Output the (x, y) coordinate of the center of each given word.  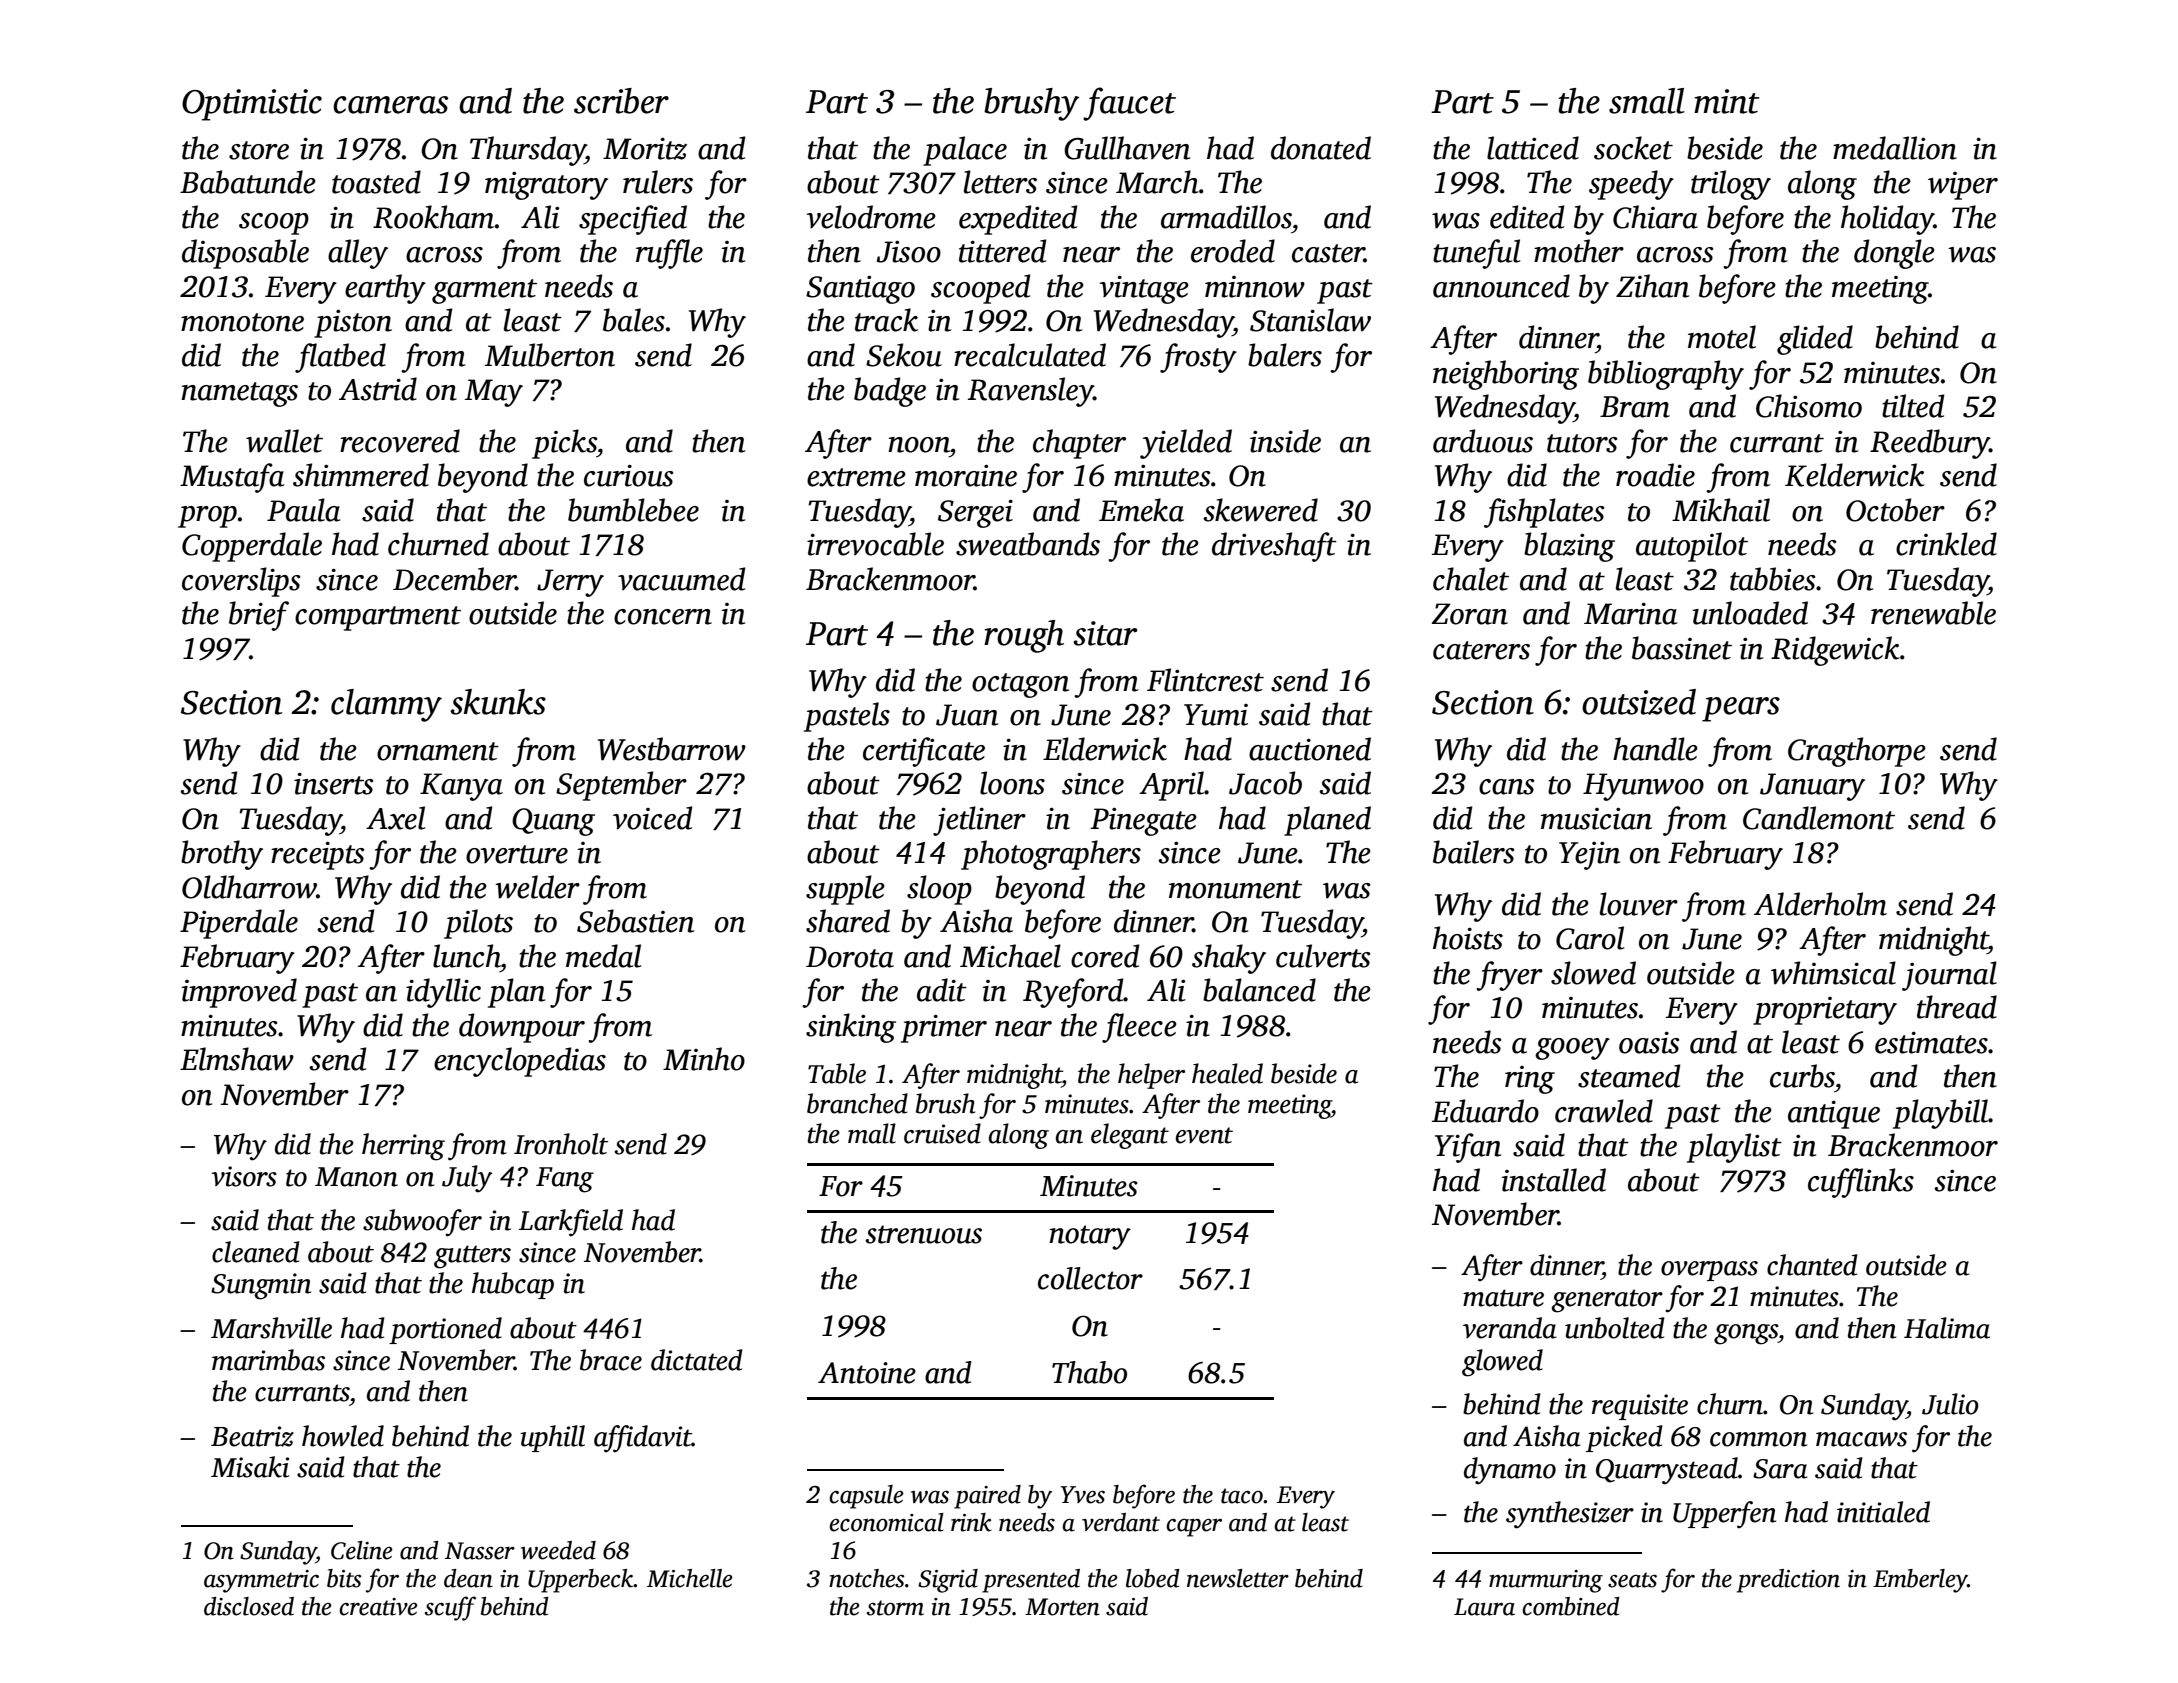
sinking (851, 1028)
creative (378, 1607)
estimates (1931, 1043)
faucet (1129, 104)
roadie (1655, 475)
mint (1726, 101)
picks (564, 444)
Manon (356, 1177)
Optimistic (252, 105)
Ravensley (1031, 392)
